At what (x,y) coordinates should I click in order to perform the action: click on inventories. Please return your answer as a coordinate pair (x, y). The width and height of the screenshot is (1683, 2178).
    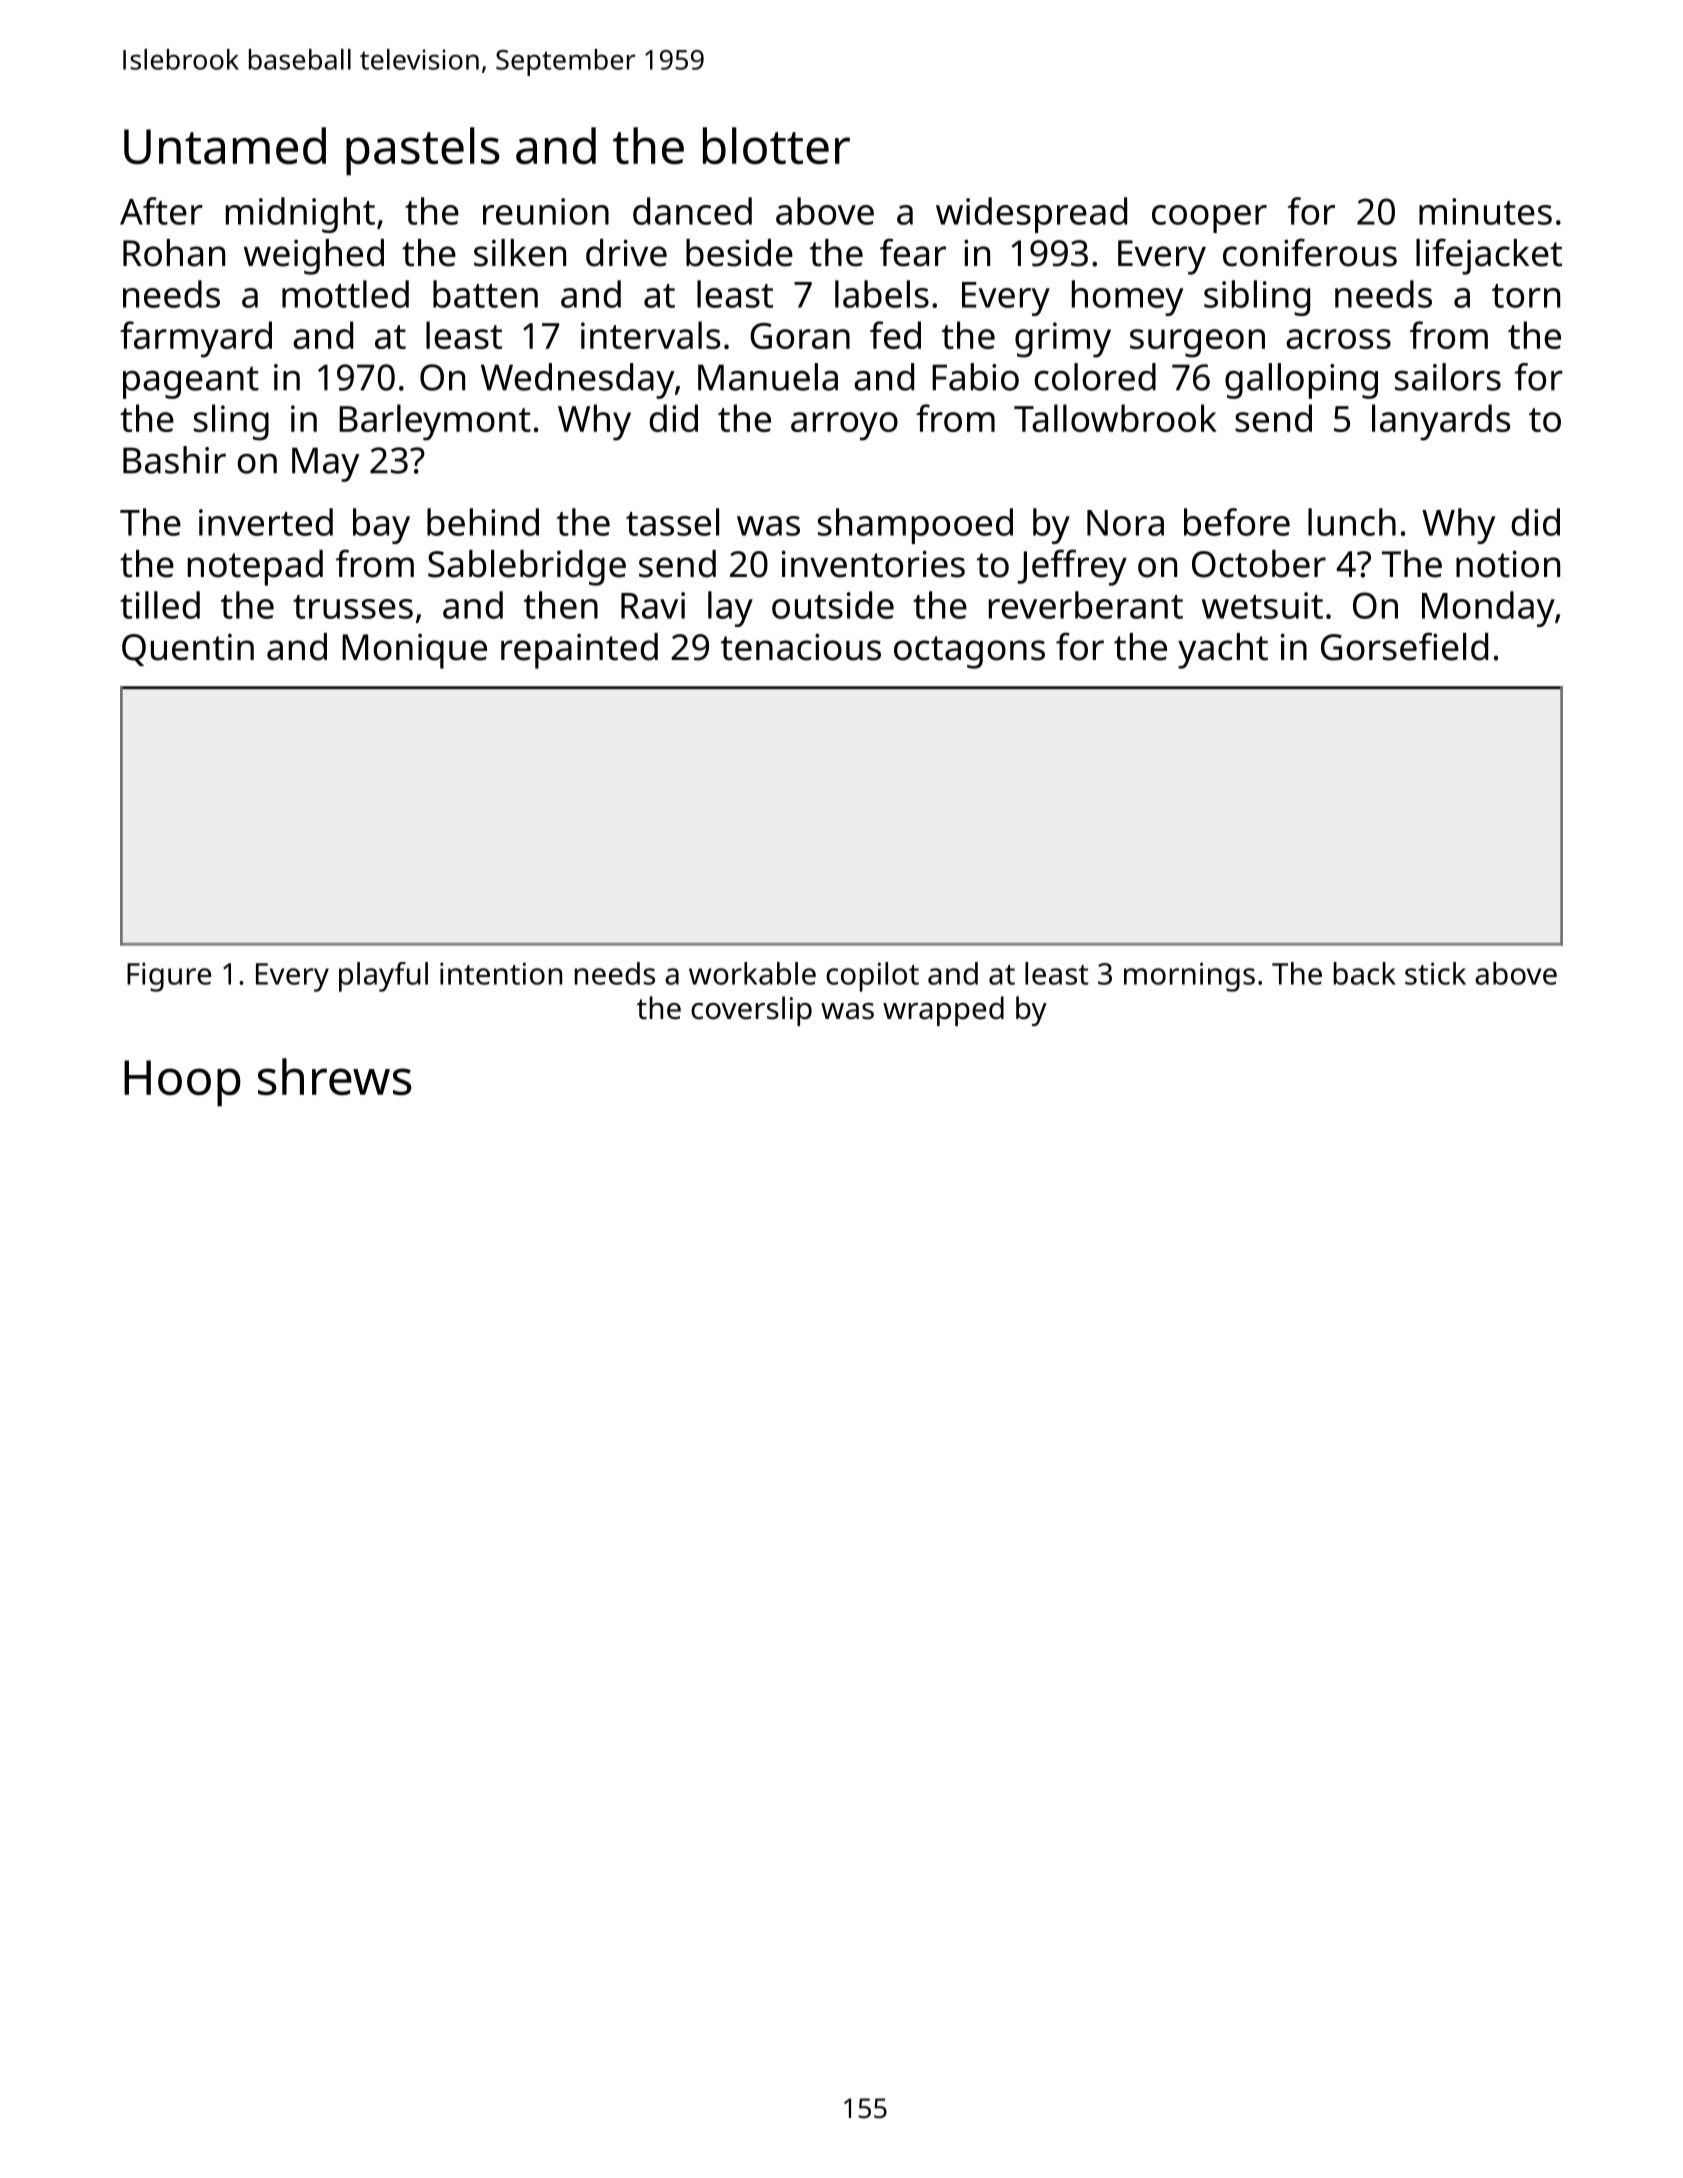
    Looking at the image, I should click on (873, 564).
